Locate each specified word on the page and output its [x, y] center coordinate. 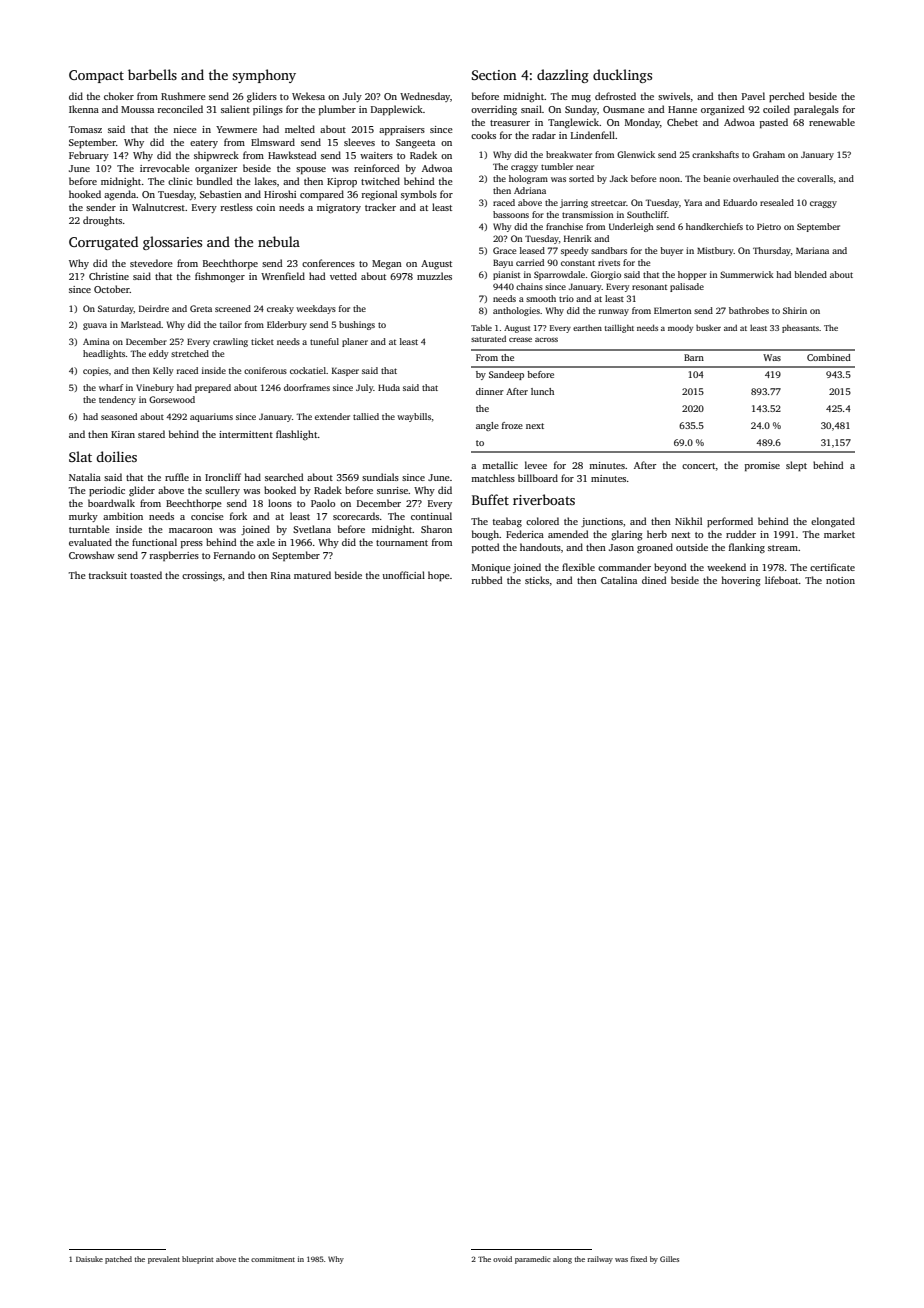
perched [787, 97]
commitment [273, 1259]
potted [486, 548]
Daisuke [89, 1259]
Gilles [669, 1259]
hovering [740, 581]
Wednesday [425, 97]
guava [95, 326]
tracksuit [108, 575]
